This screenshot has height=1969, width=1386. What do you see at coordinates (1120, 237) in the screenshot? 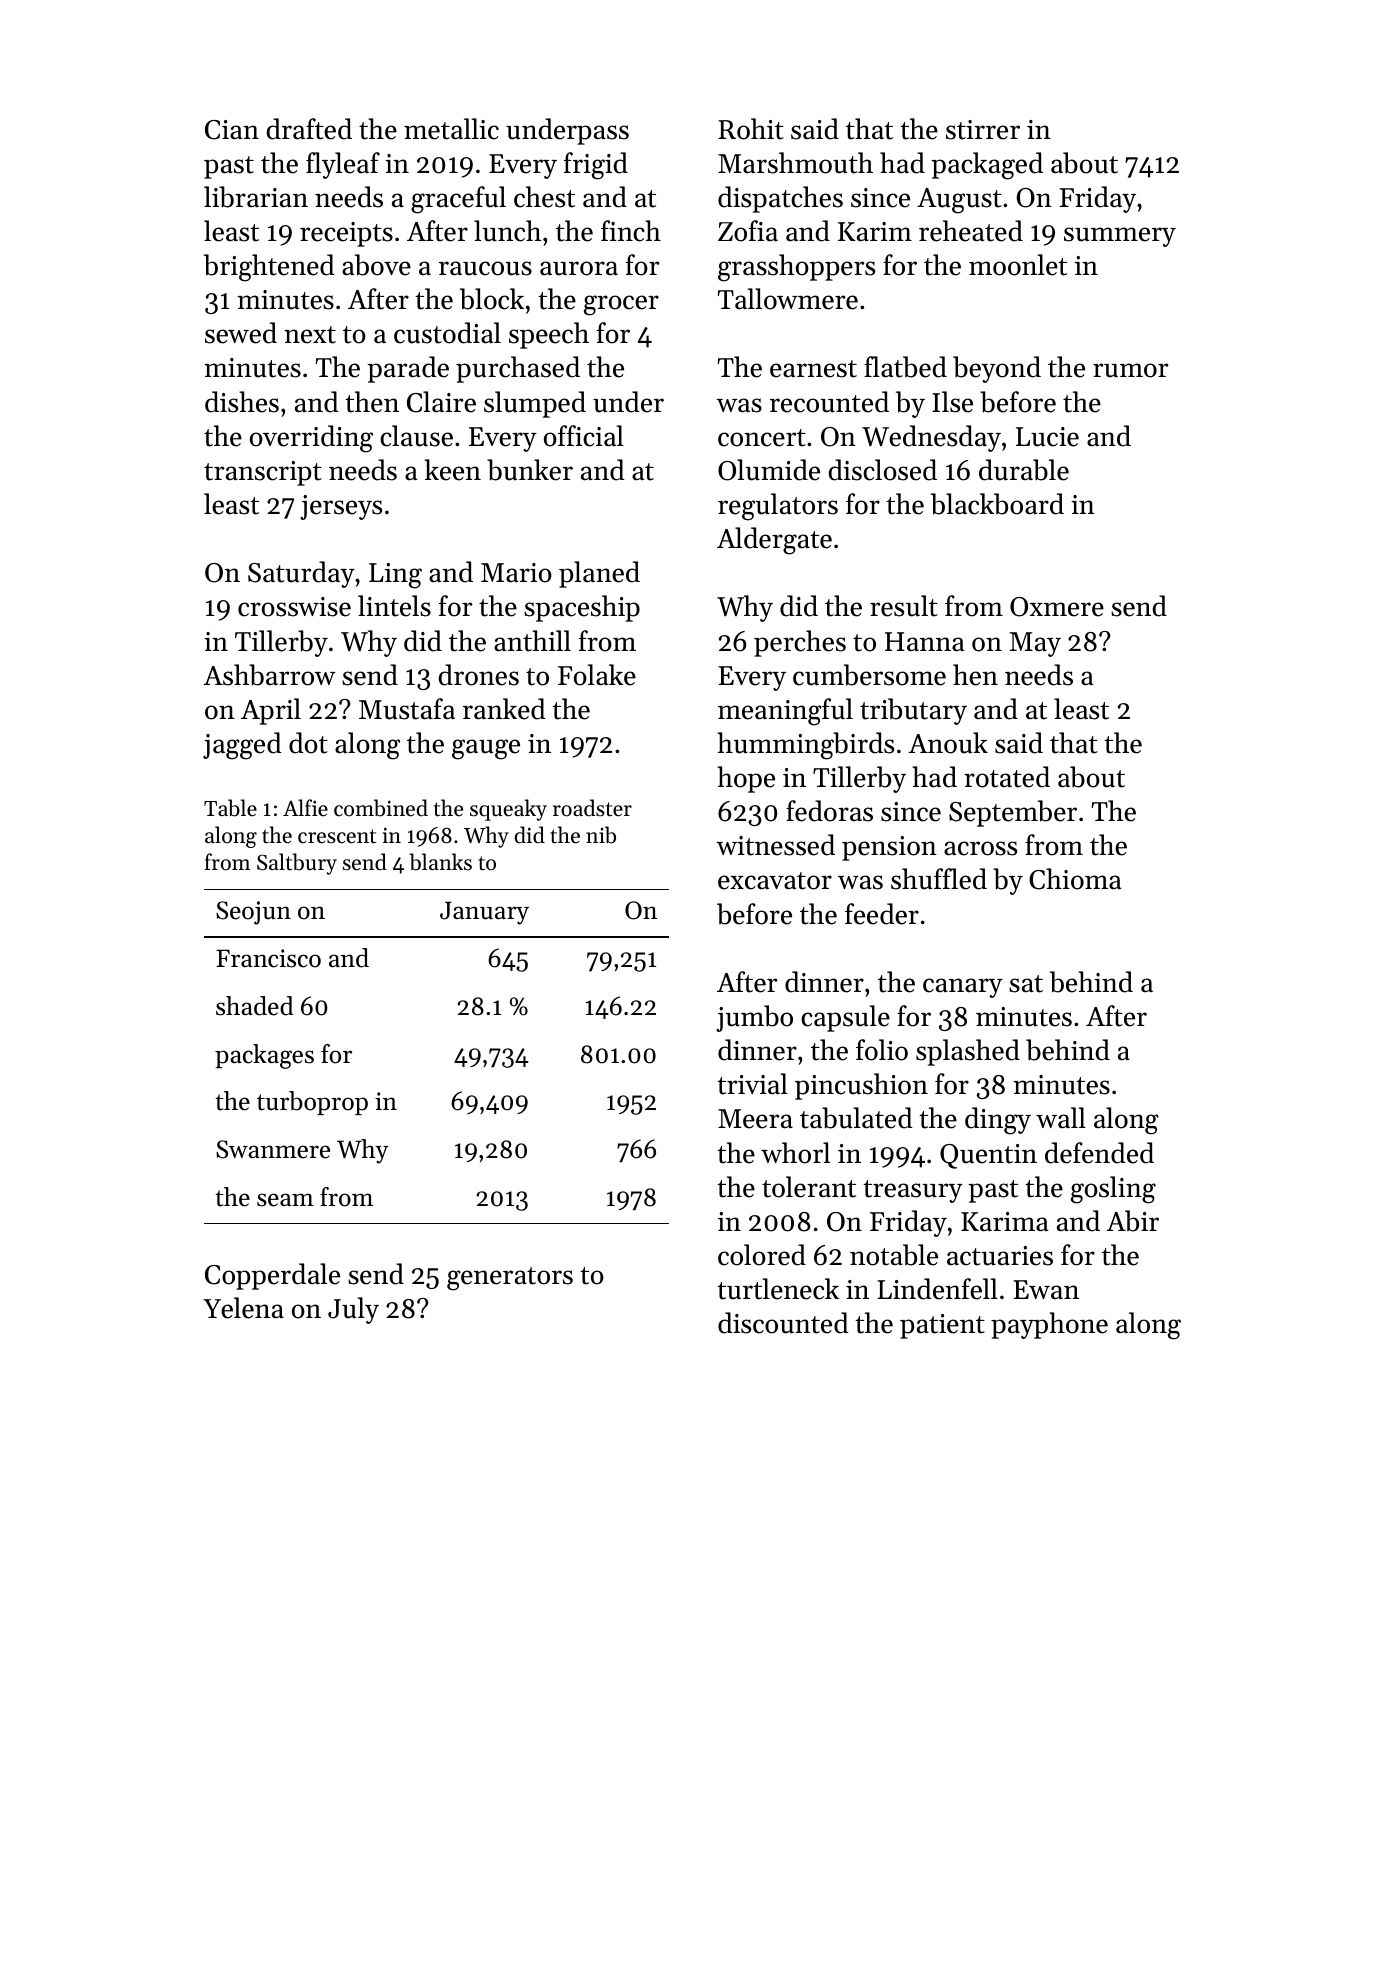
I see `summery` at bounding box center [1120, 237].
